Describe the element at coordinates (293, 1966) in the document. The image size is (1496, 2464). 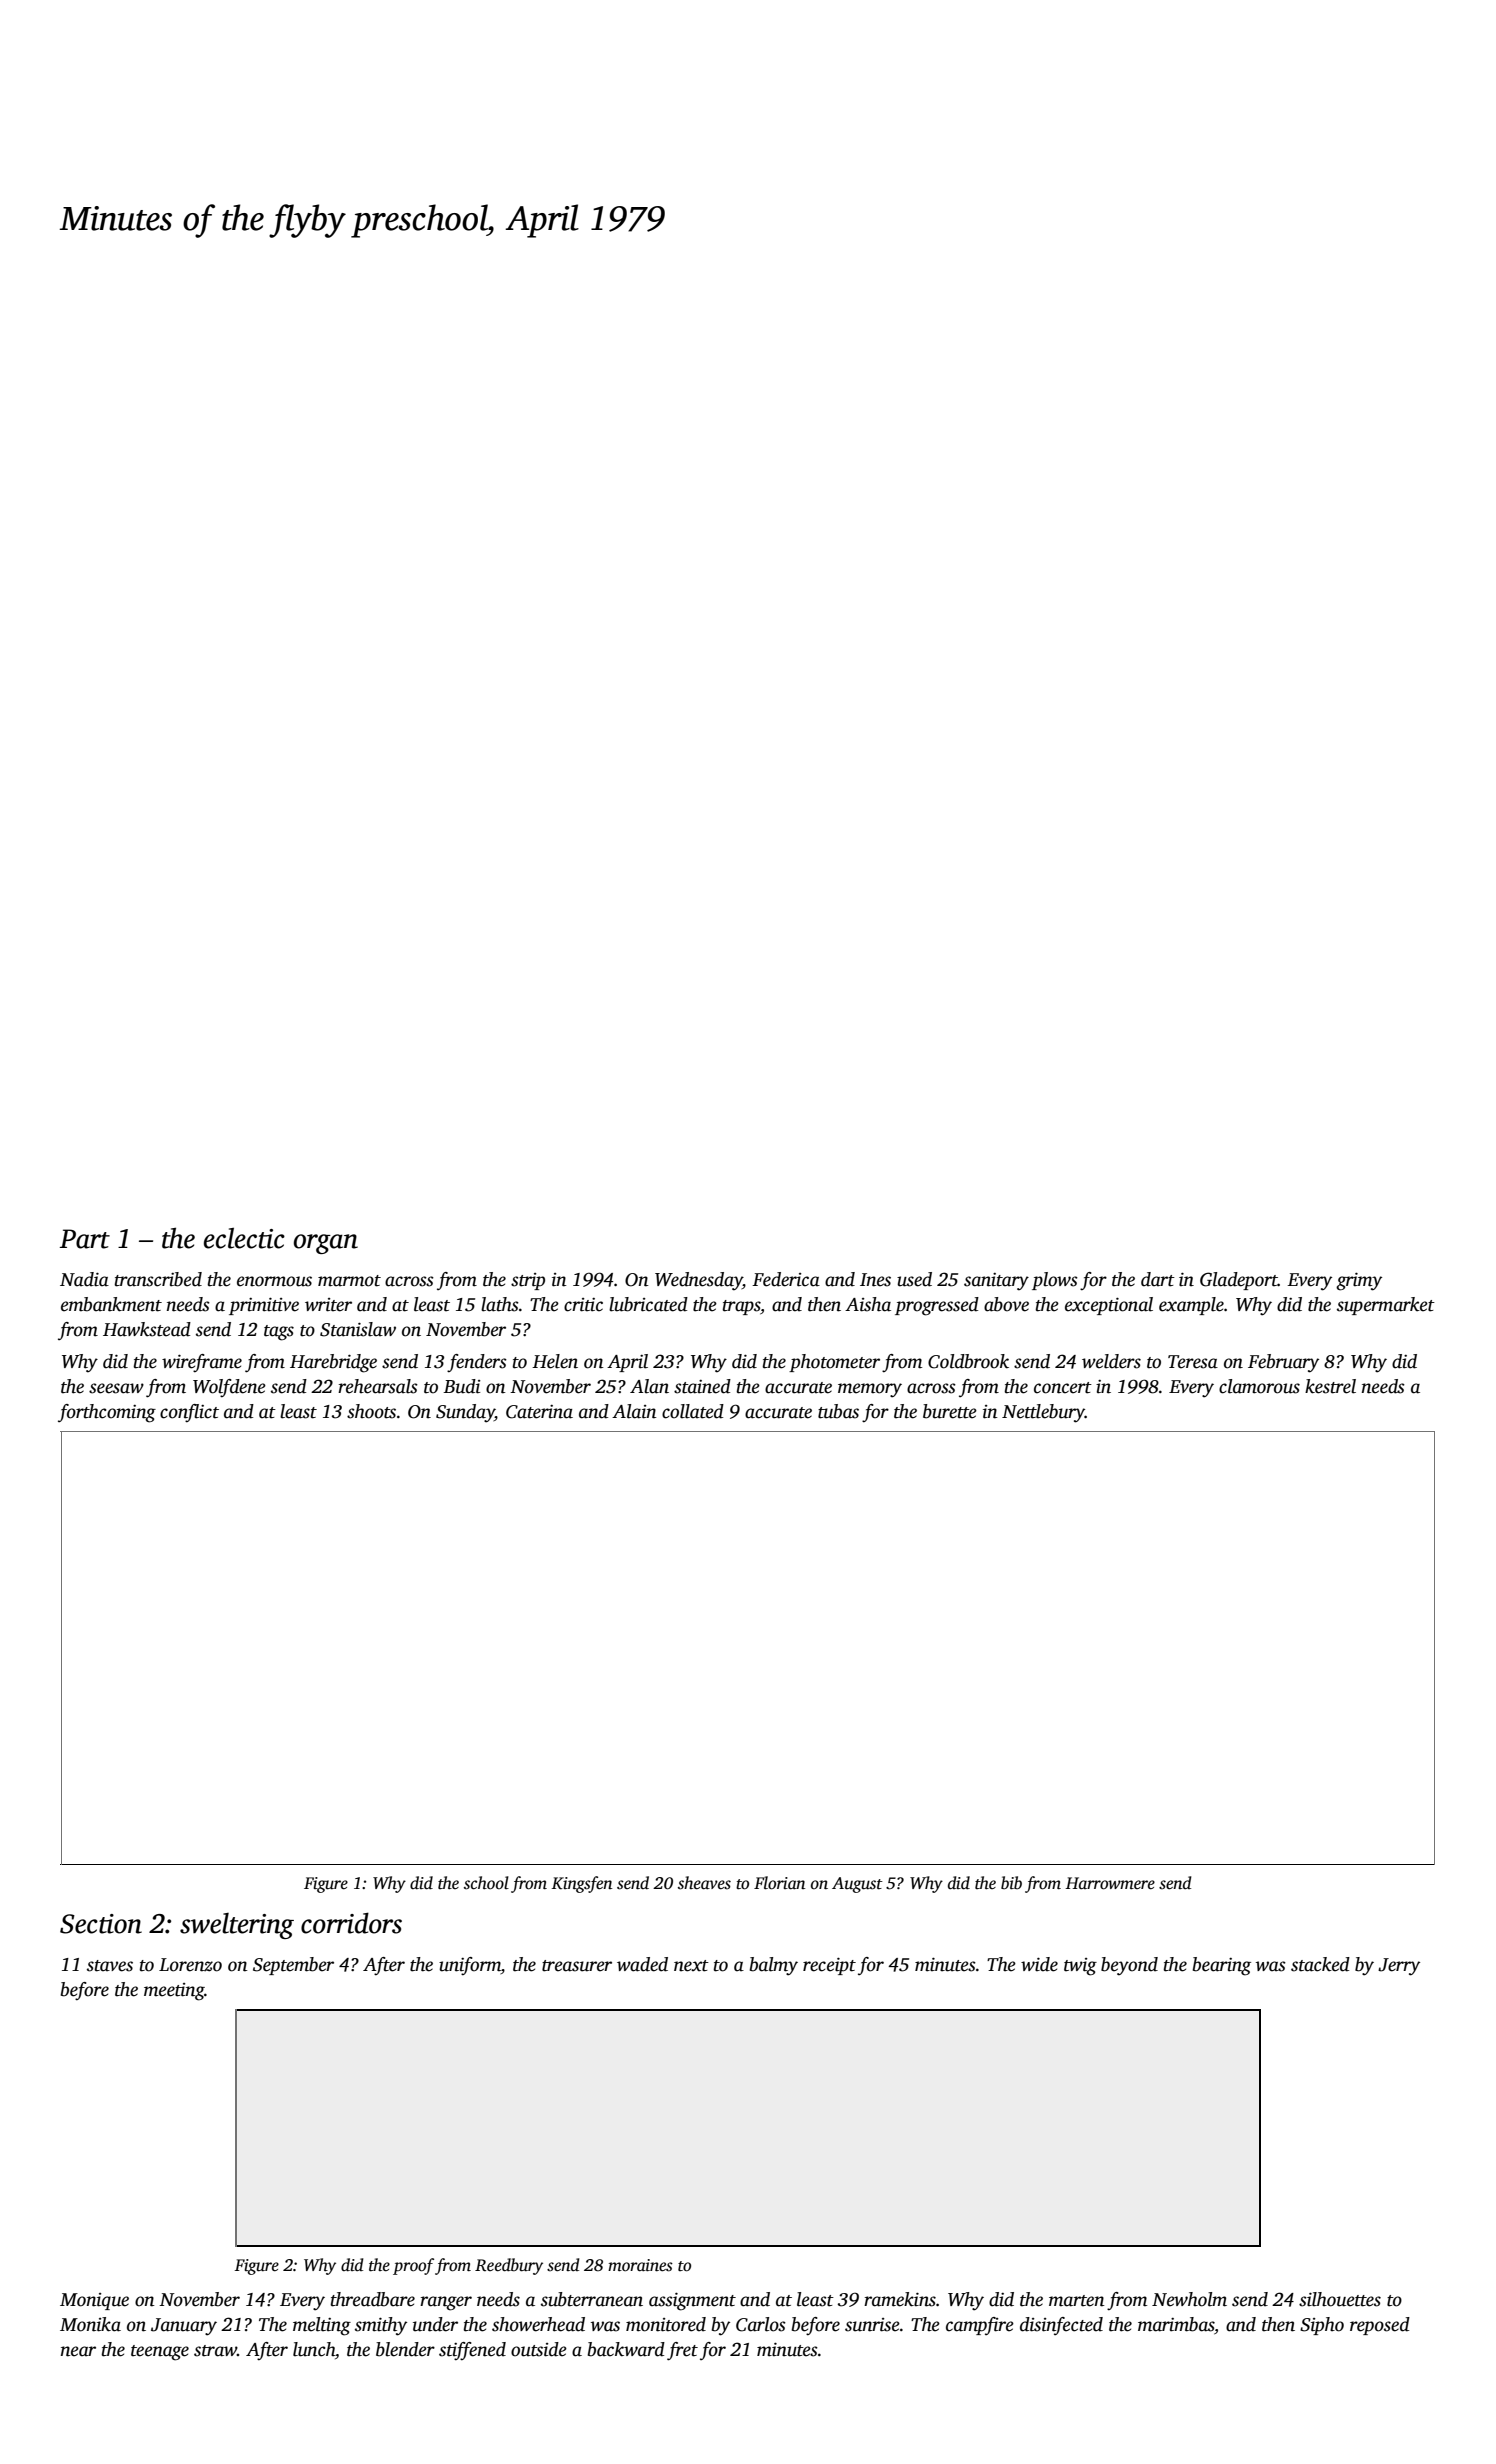
I see `September` at that location.
